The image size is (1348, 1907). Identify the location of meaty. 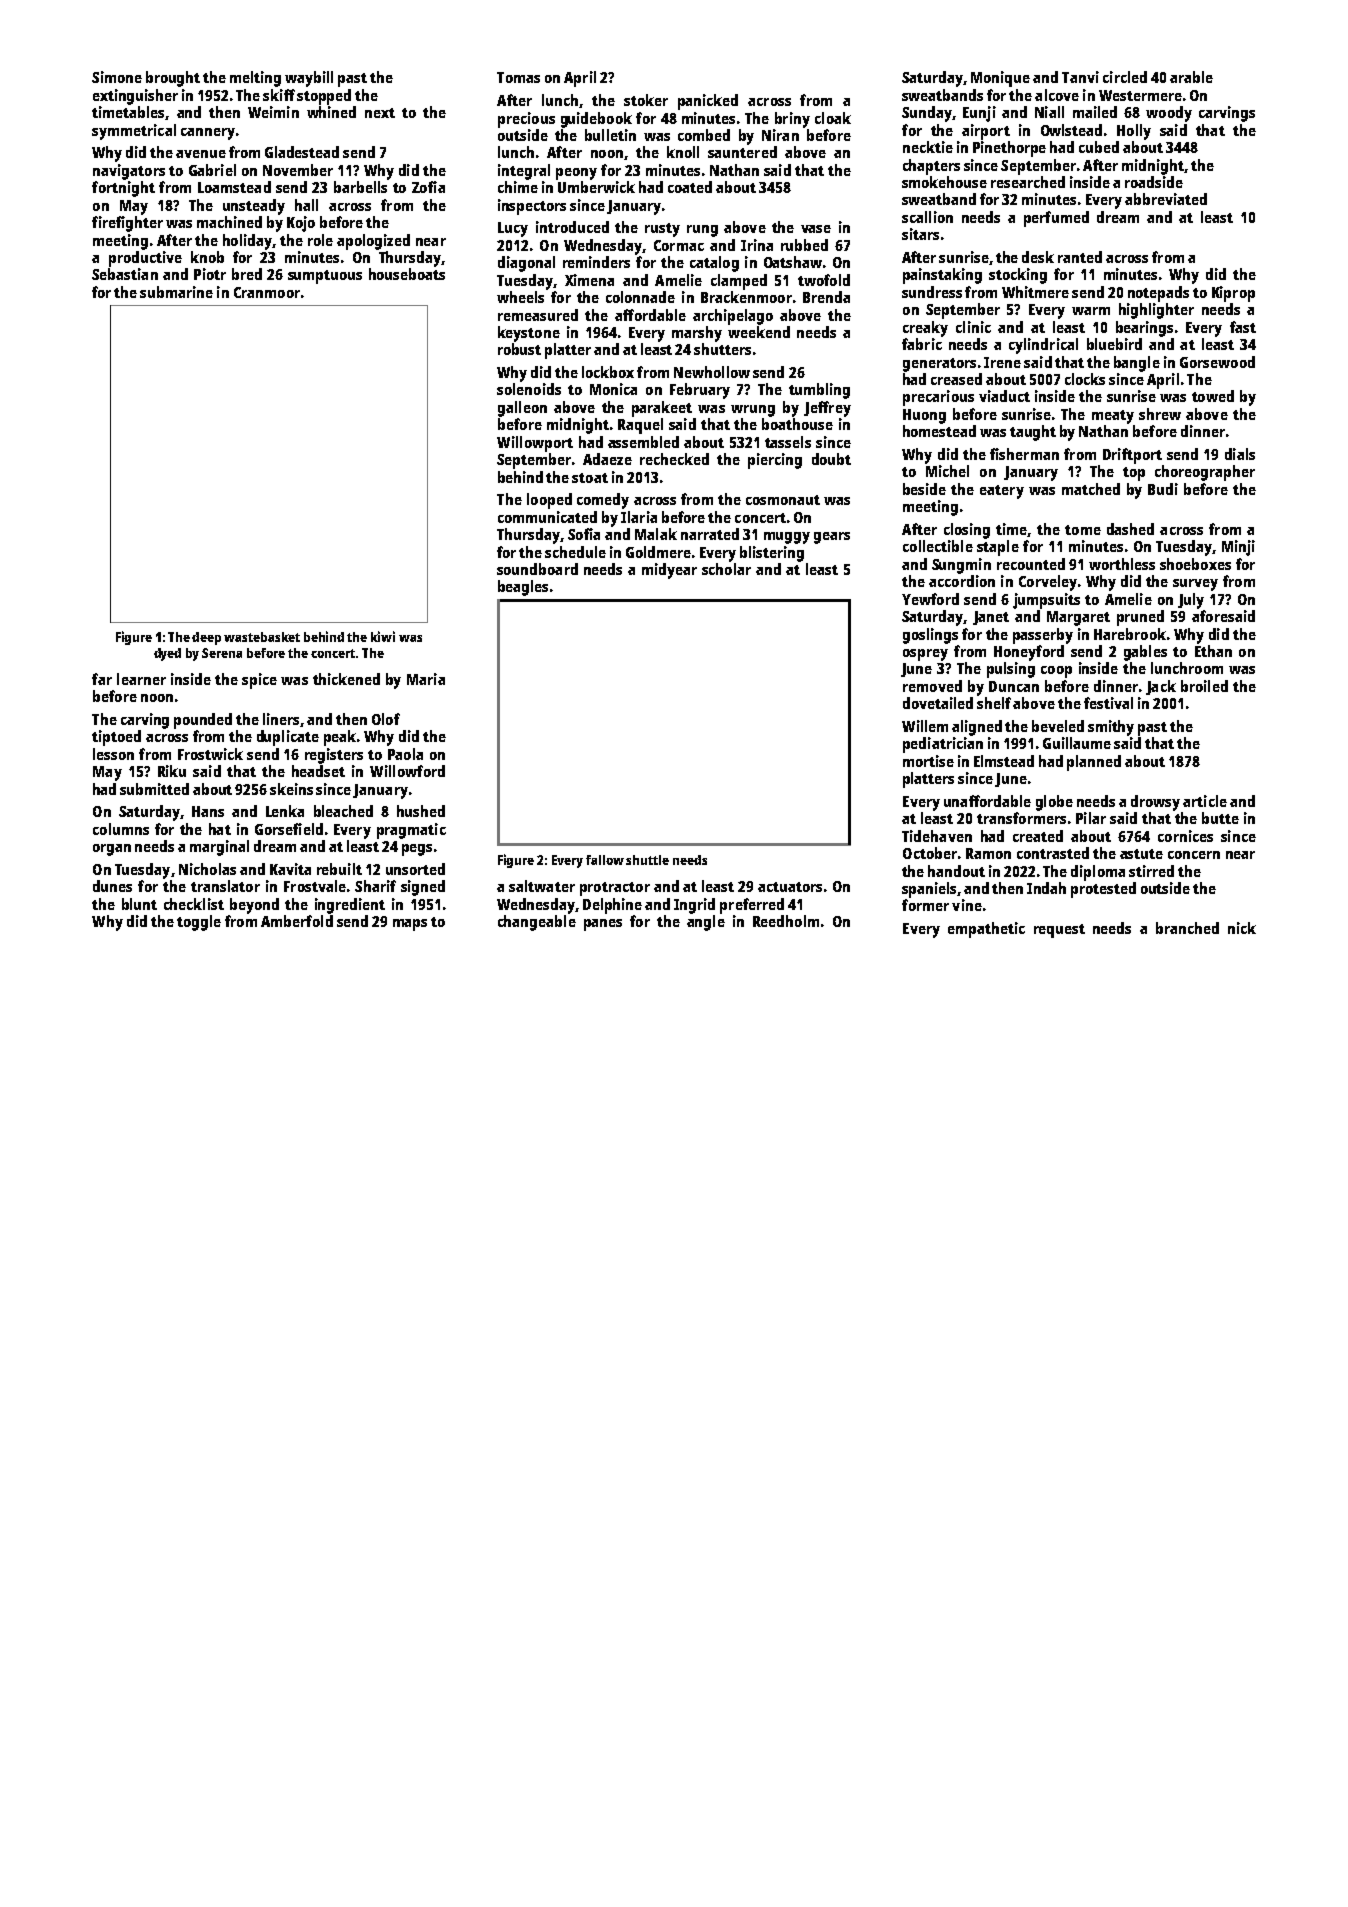
(1113, 417).
